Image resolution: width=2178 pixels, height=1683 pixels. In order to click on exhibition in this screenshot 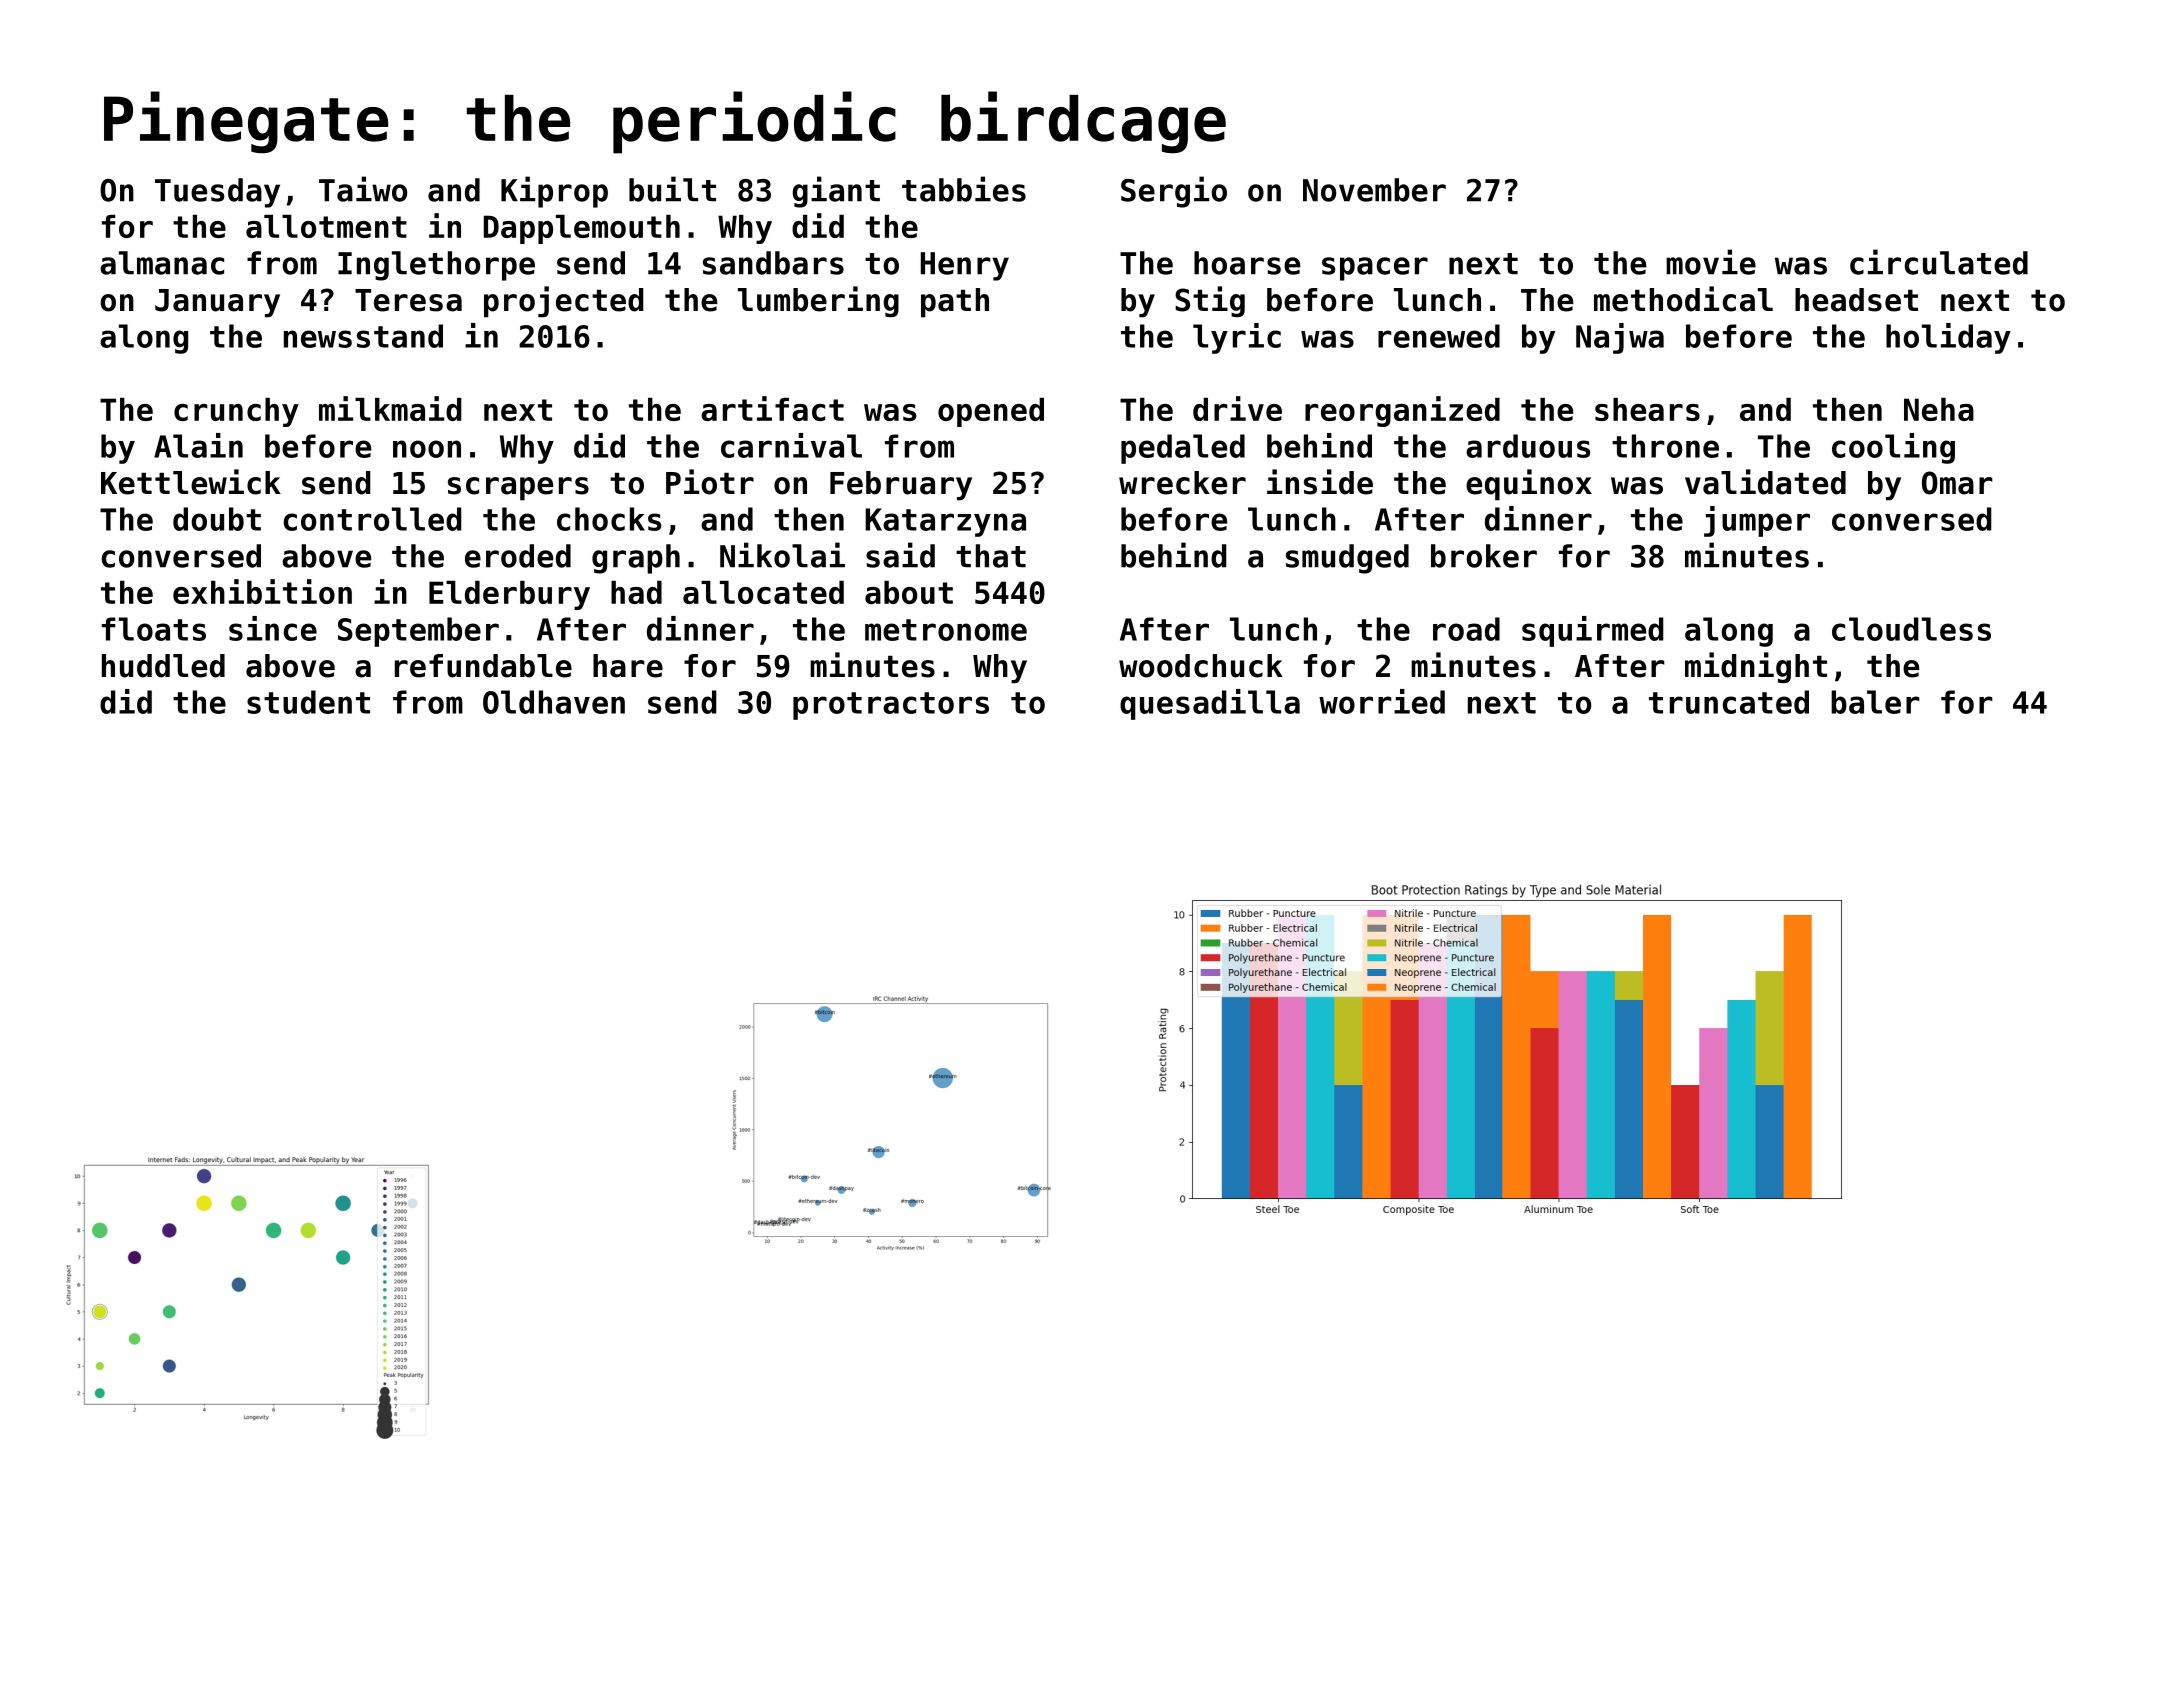, I will do `click(262, 591)`.
